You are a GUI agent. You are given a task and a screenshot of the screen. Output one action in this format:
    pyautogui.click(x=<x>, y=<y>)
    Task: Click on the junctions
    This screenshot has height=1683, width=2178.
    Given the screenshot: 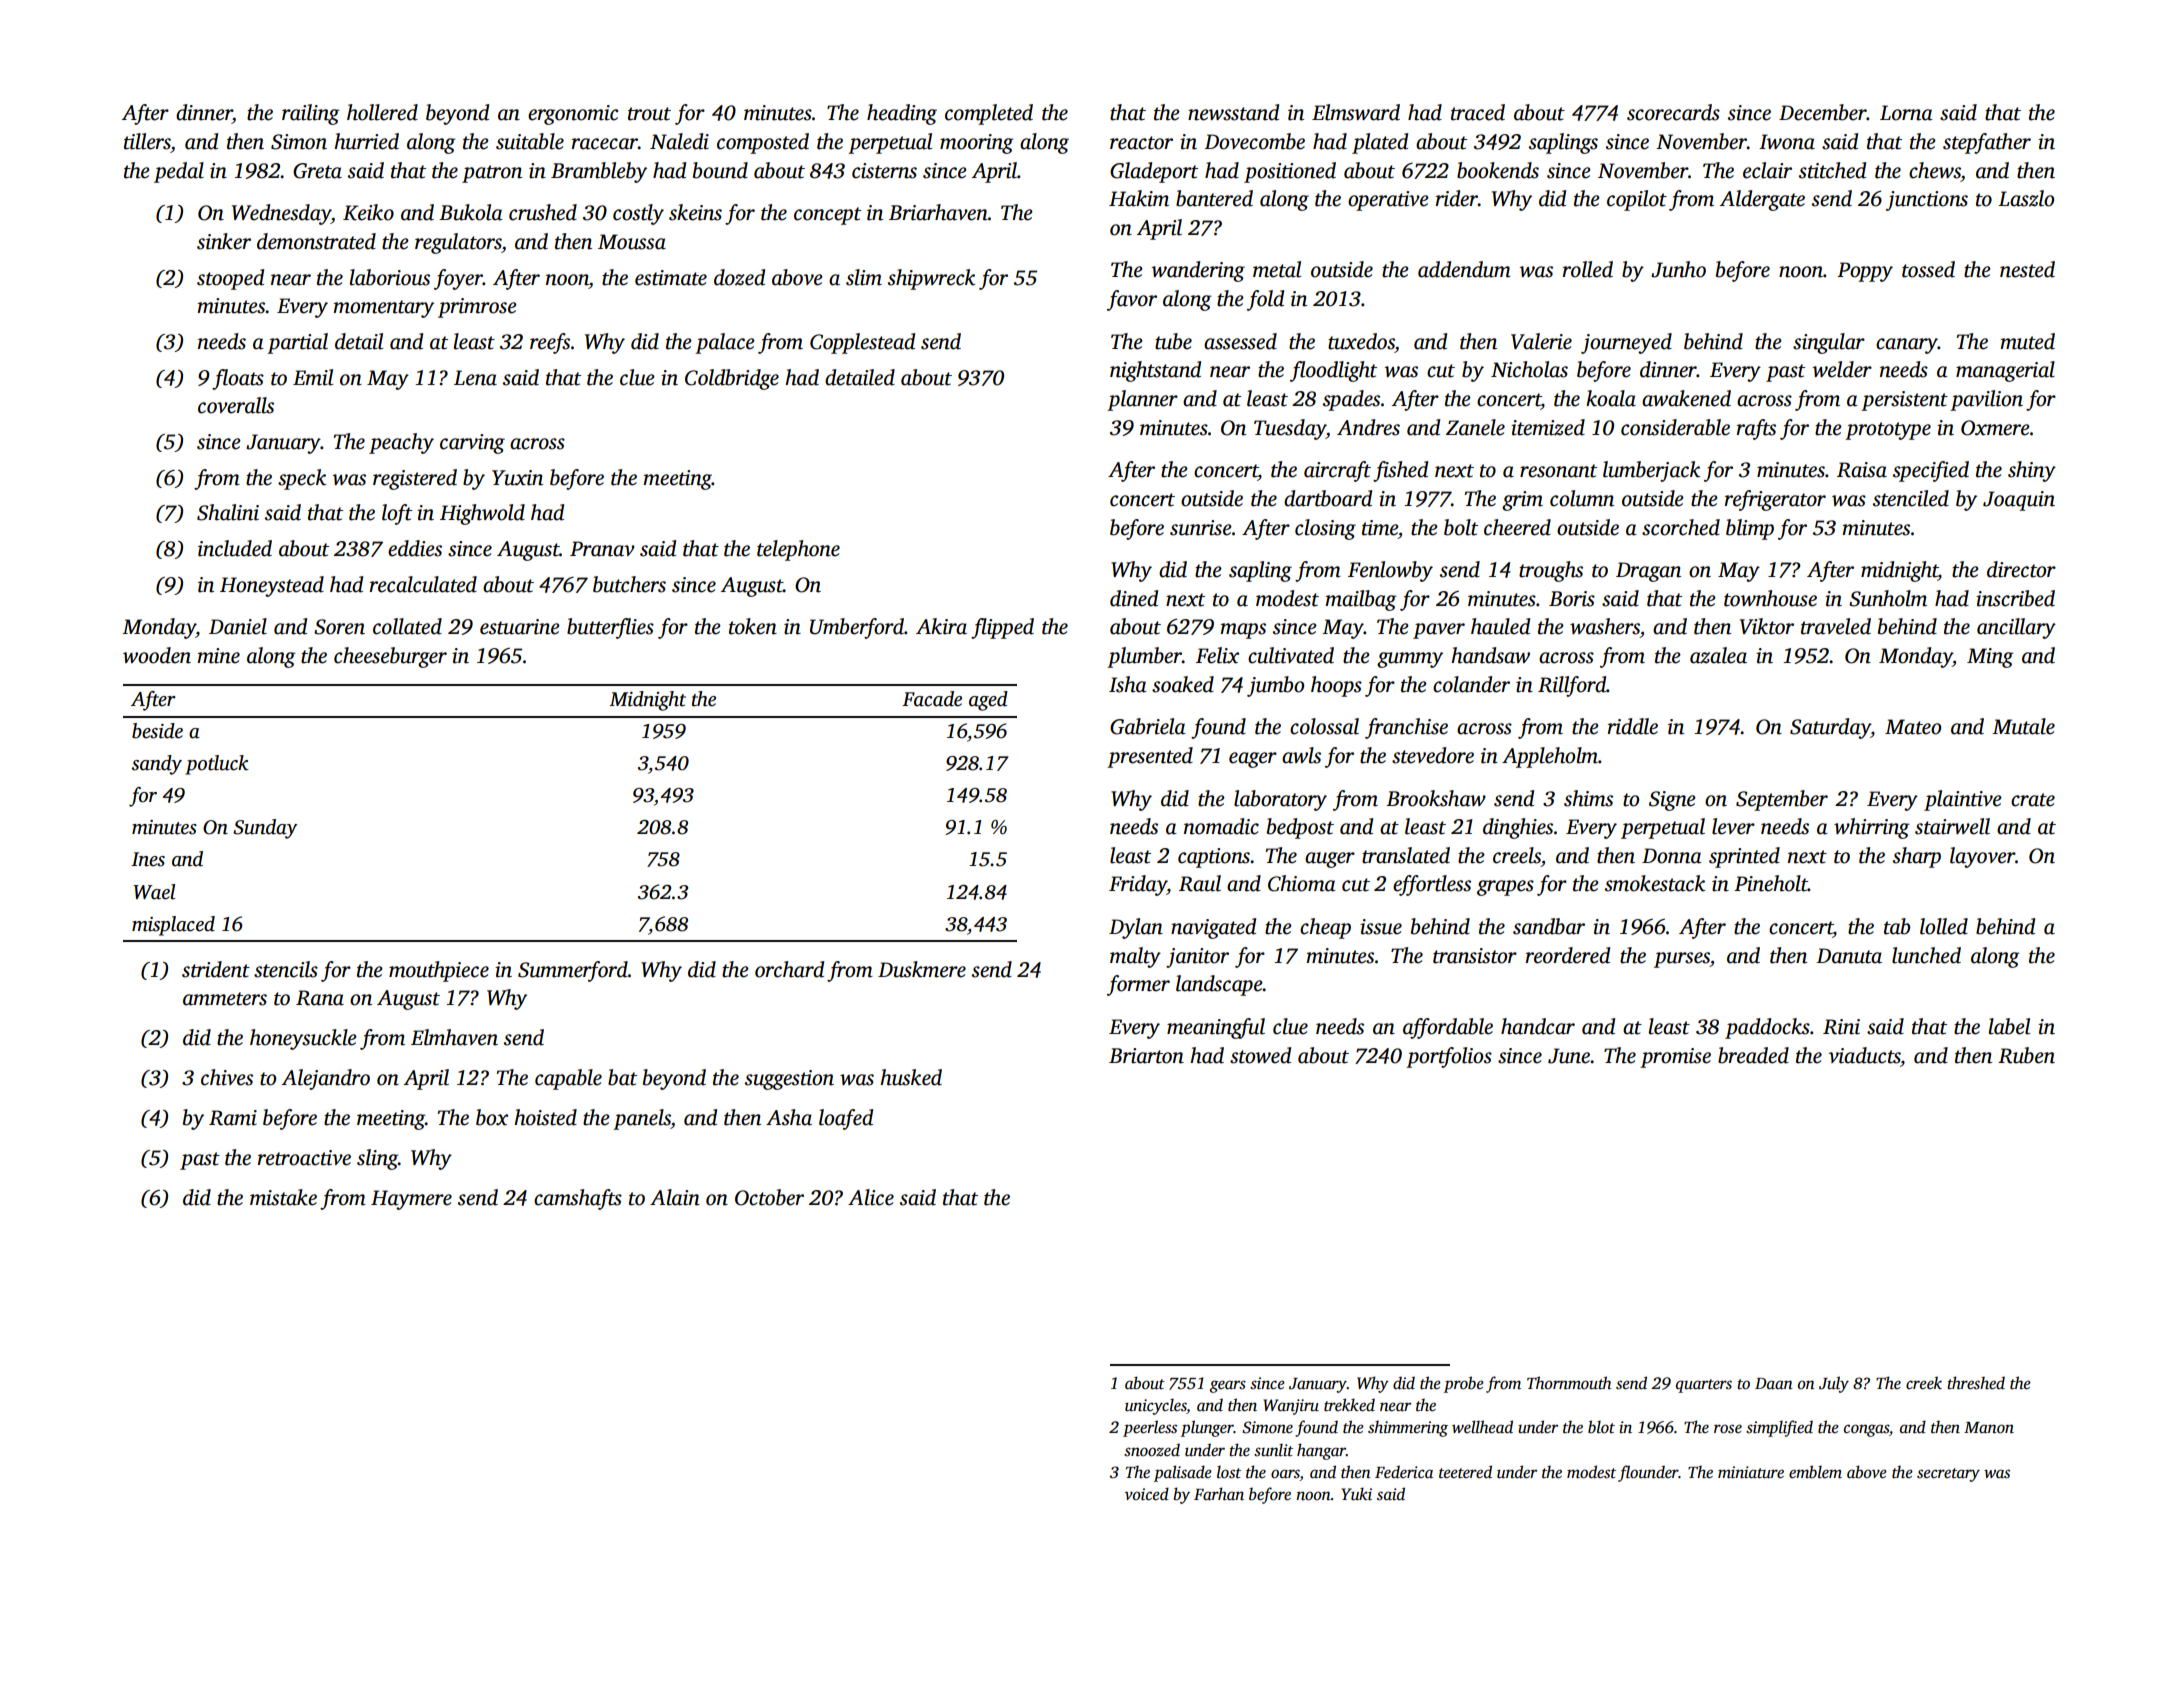 What is the action you would take?
    pyautogui.click(x=1927, y=201)
